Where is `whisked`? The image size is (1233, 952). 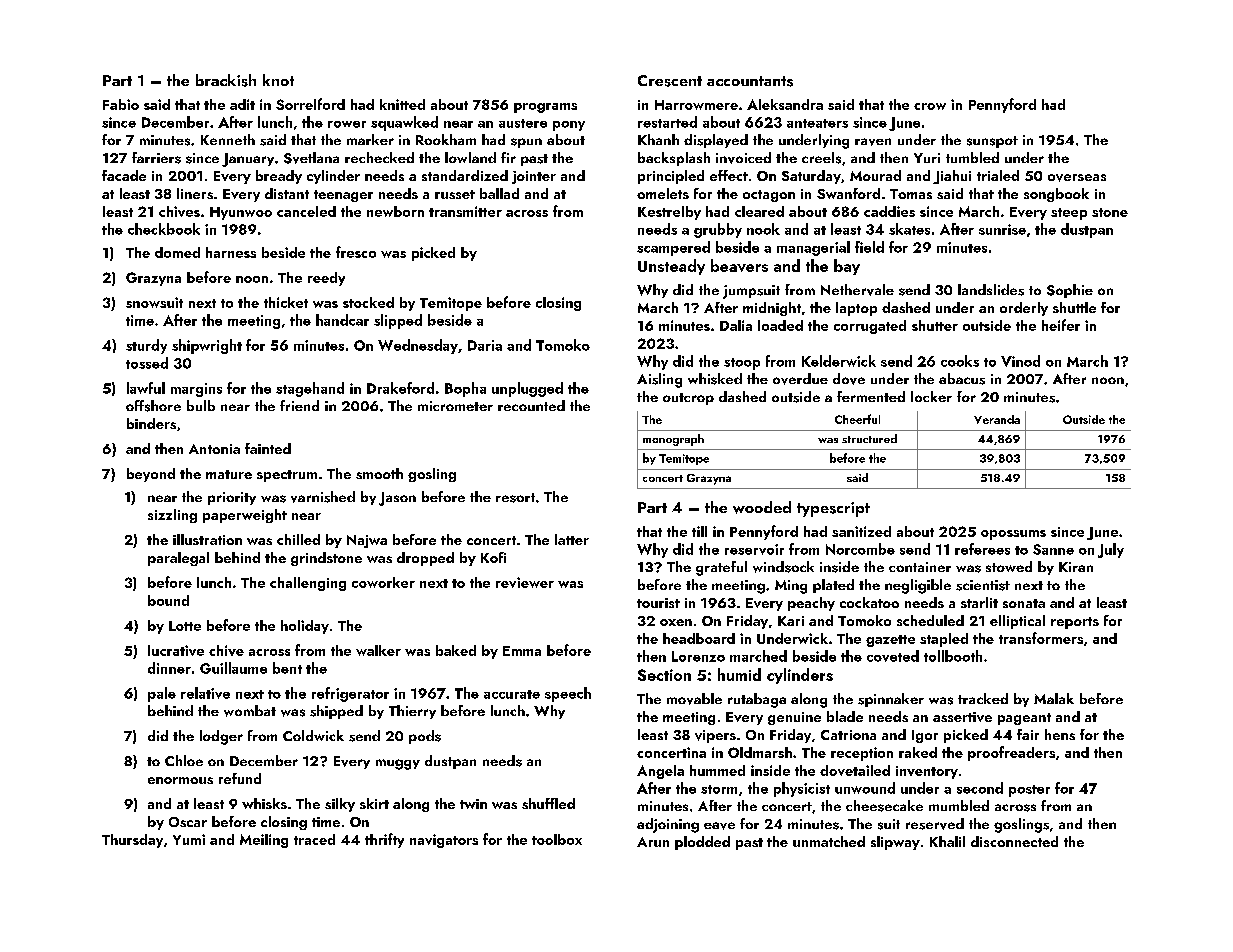
whisked is located at coordinates (715, 379).
